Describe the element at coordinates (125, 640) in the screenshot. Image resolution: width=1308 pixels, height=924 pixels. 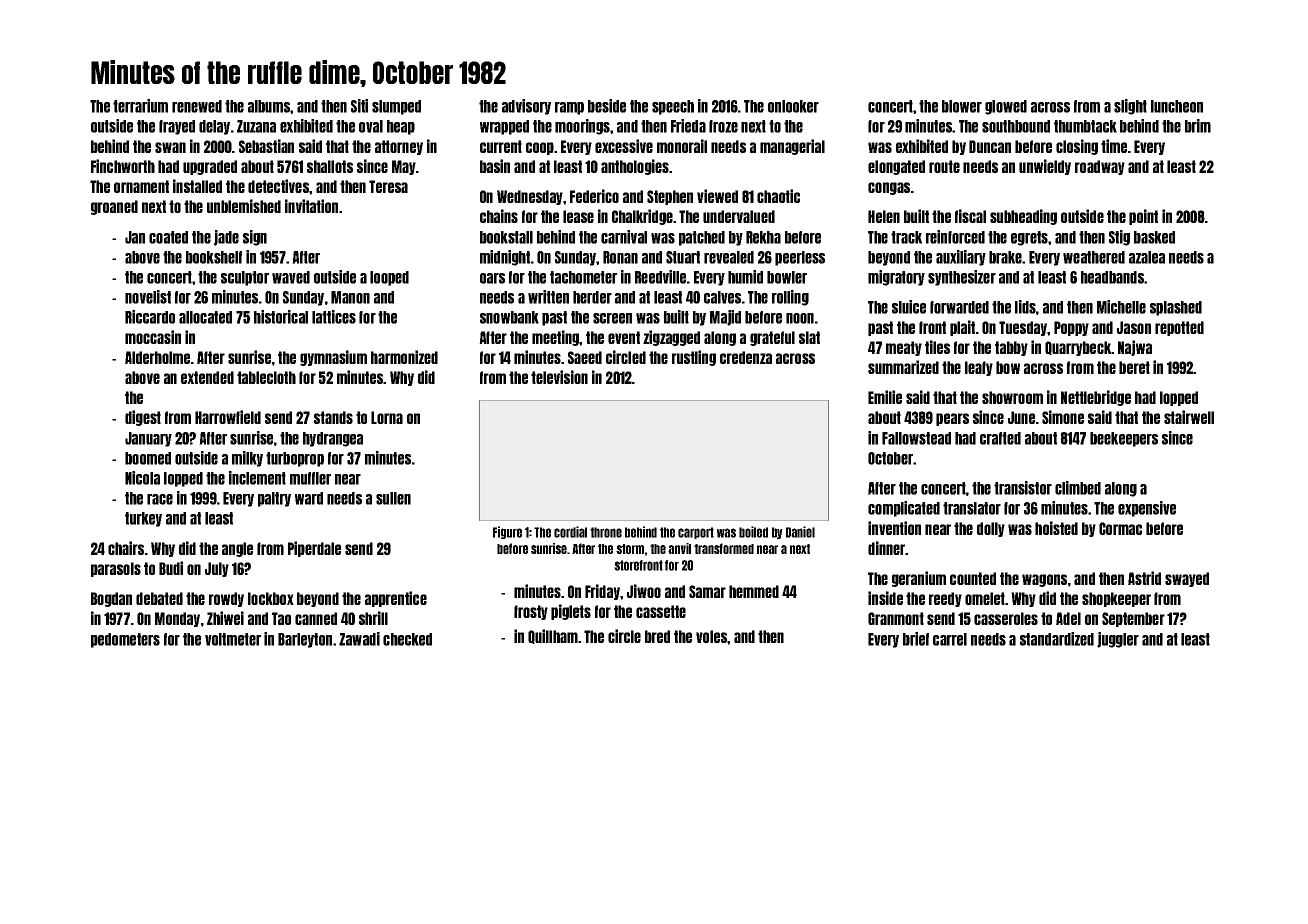
I see `pedometers` at that location.
